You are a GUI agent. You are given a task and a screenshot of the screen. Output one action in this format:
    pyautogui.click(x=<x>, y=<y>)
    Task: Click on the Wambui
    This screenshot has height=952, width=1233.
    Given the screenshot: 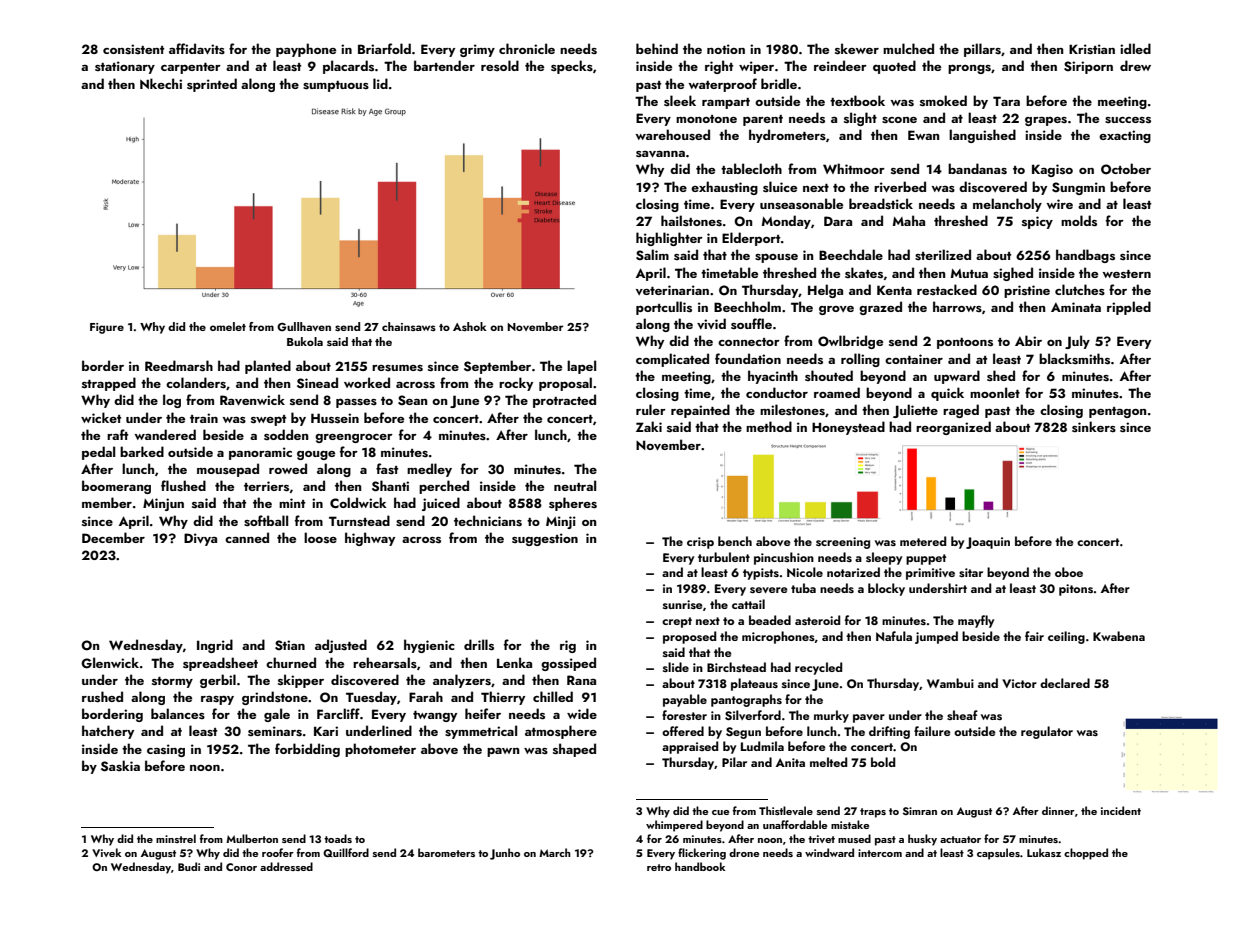 What is the action you would take?
    pyautogui.click(x=950, y=683)
